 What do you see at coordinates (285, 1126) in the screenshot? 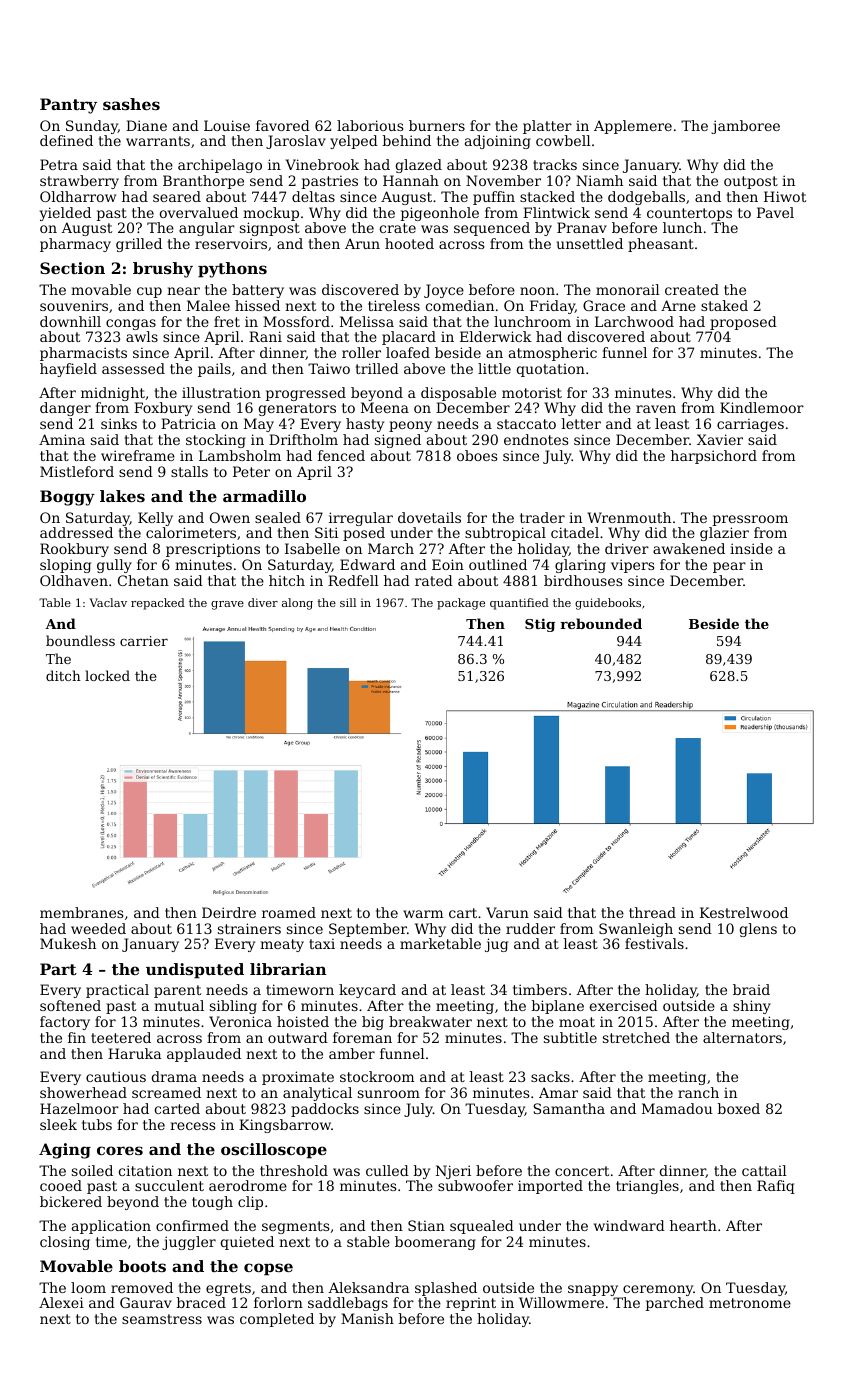
I see `Kingsbarrow` at bounding box center [285, 1126].
